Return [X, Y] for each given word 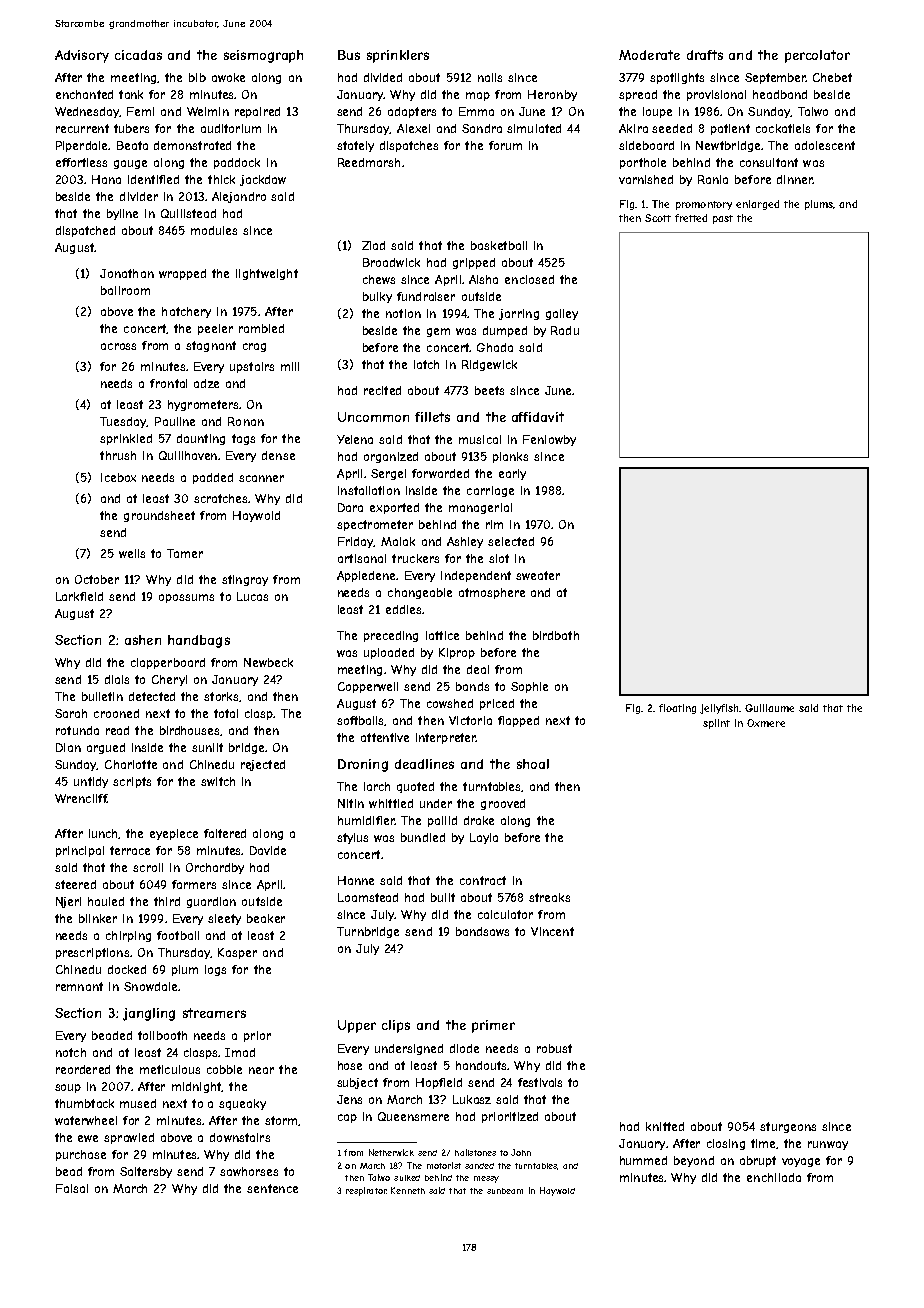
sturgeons [788, 1127]
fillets [432, 417]
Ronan [246, 421]
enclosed [529, 279]
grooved [503, 804]
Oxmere [766, 723]
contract [483, 880]
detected [152, 696]
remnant [79, 986]
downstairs [240, 1137]
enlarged [757, 205]
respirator [366, 1191]
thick [221, 179]
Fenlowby [549, 440]
